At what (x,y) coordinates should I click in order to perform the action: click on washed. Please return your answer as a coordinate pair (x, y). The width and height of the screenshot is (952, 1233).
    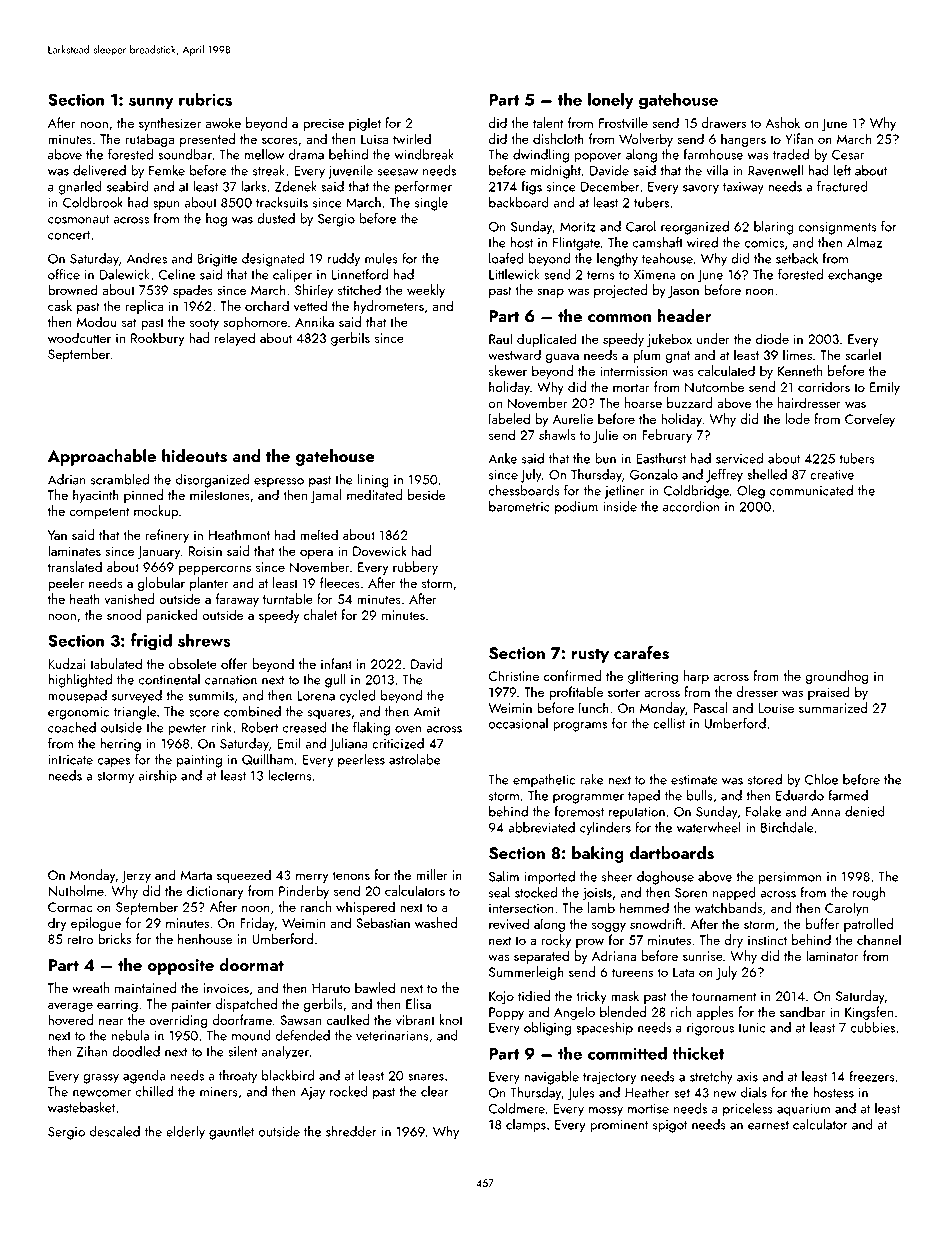
    Looking at the image, I should click on (436, 922).
